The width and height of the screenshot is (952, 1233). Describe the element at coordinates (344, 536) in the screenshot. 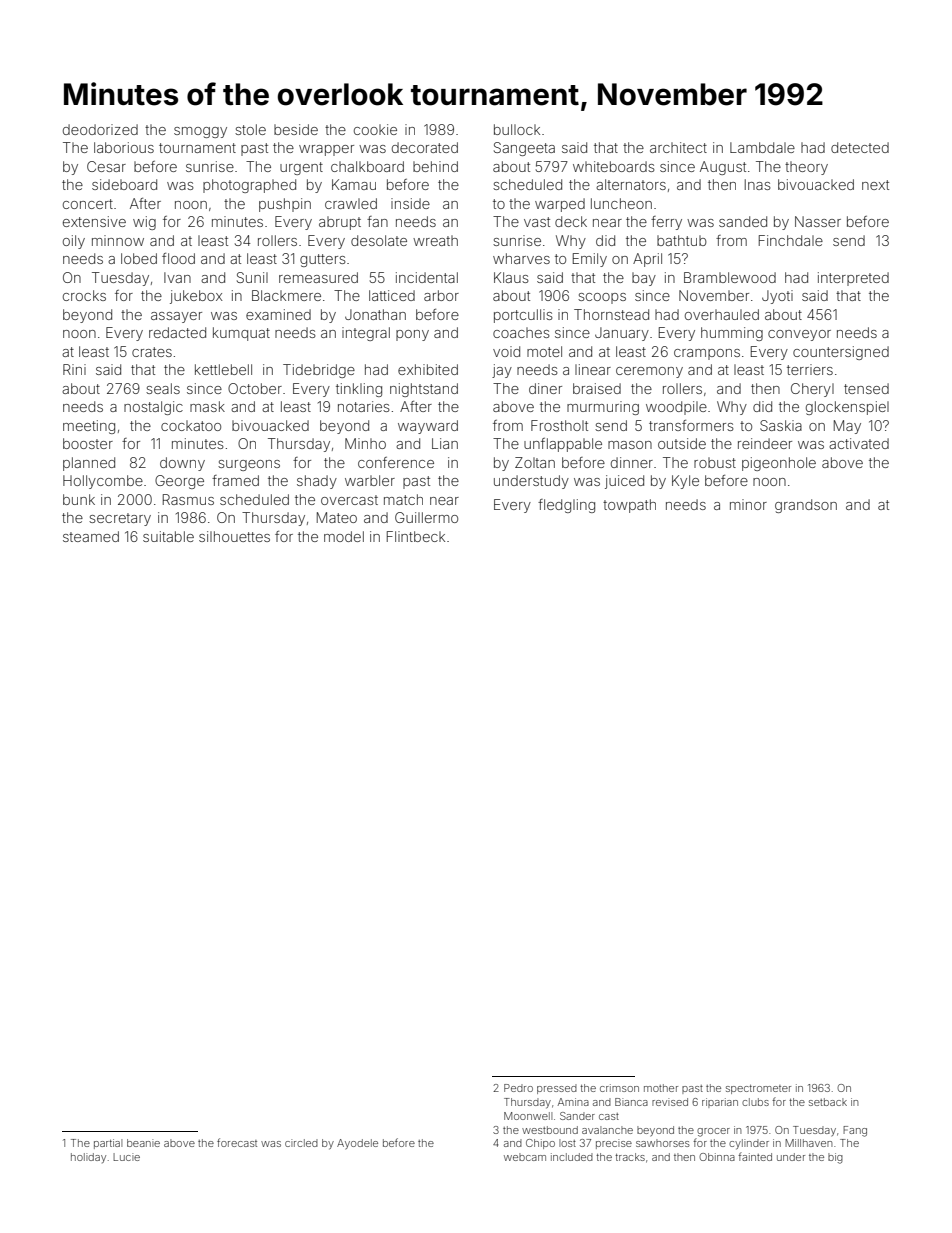

I see `model` at that location.
